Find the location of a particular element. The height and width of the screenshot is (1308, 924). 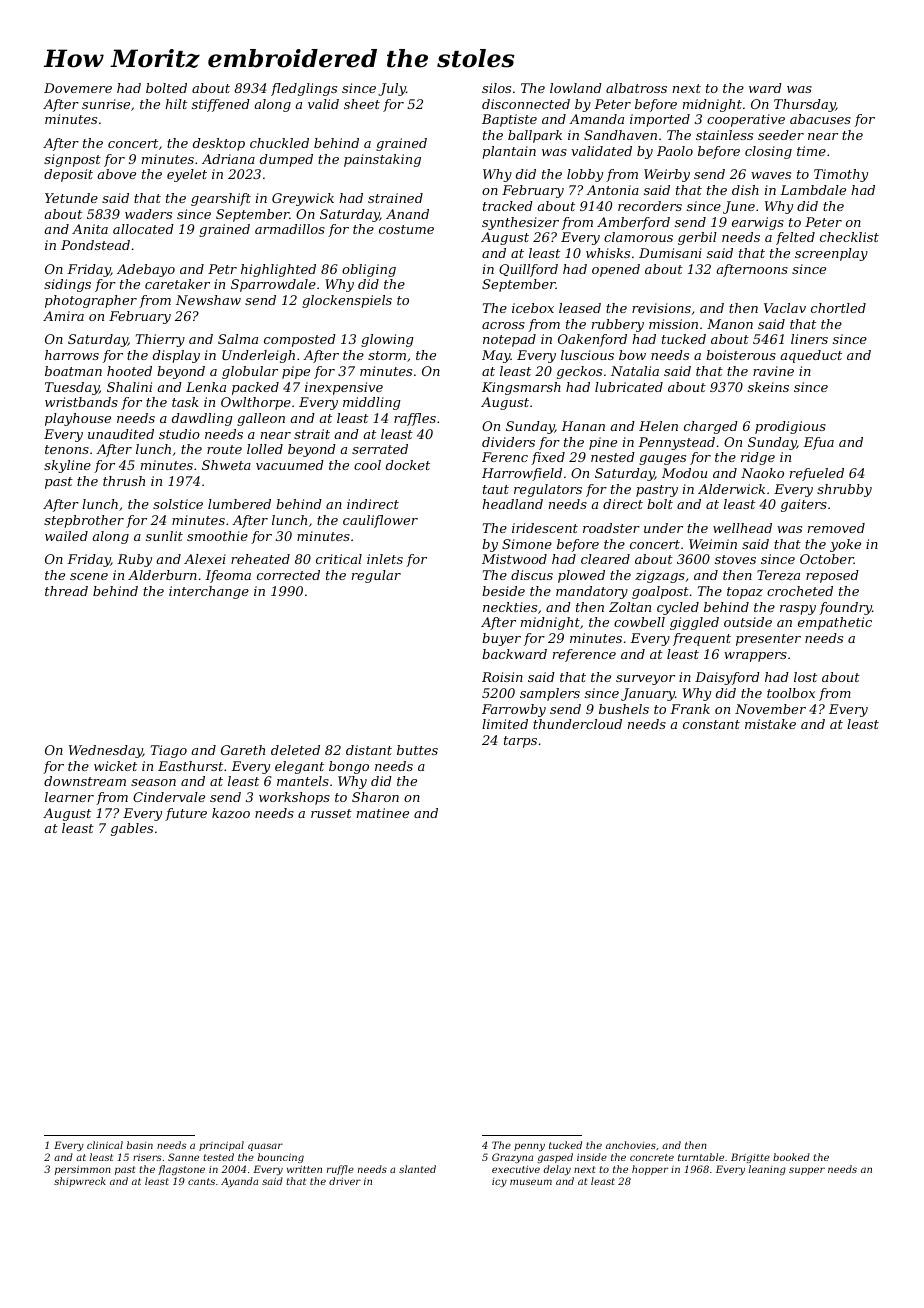

cool is located at coordinates (367, 465).
